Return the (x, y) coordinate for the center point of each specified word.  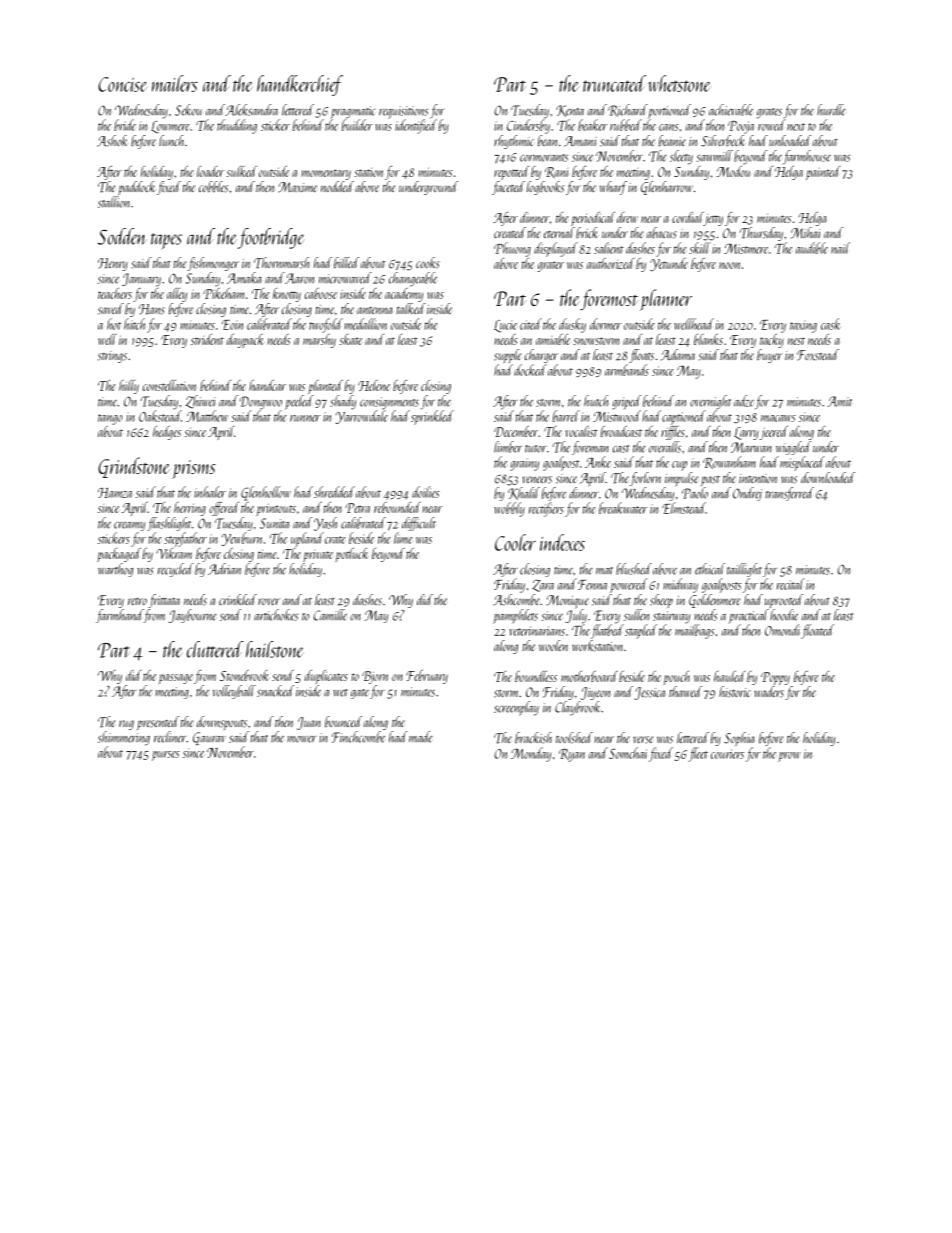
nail (840, 248)
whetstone (679, 83)
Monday (531, 754)
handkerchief (300, 85)
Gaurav (209, 738)
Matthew (207, 416)
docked (530, 370)
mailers (175, 83)
